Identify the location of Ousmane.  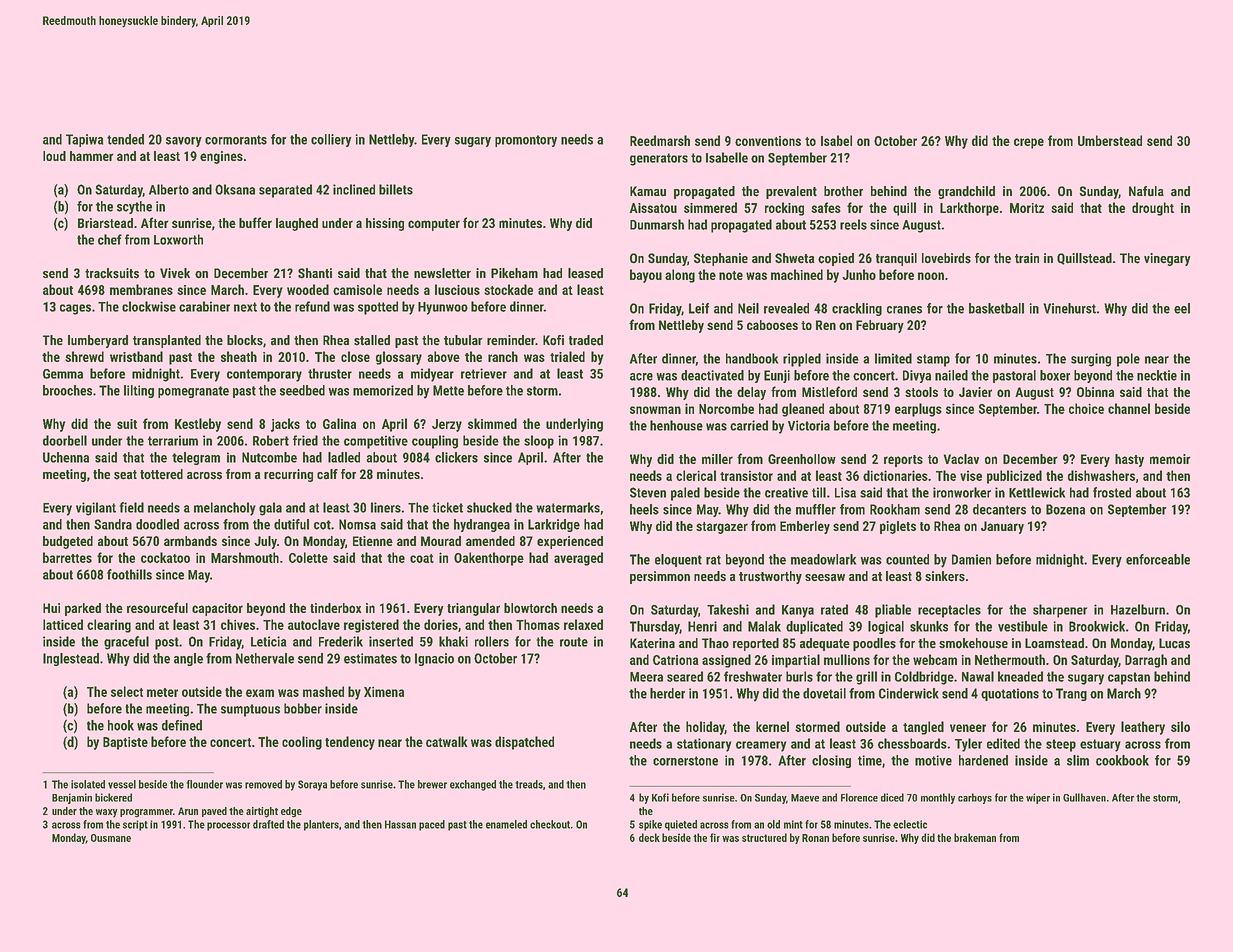
(111, 838).
